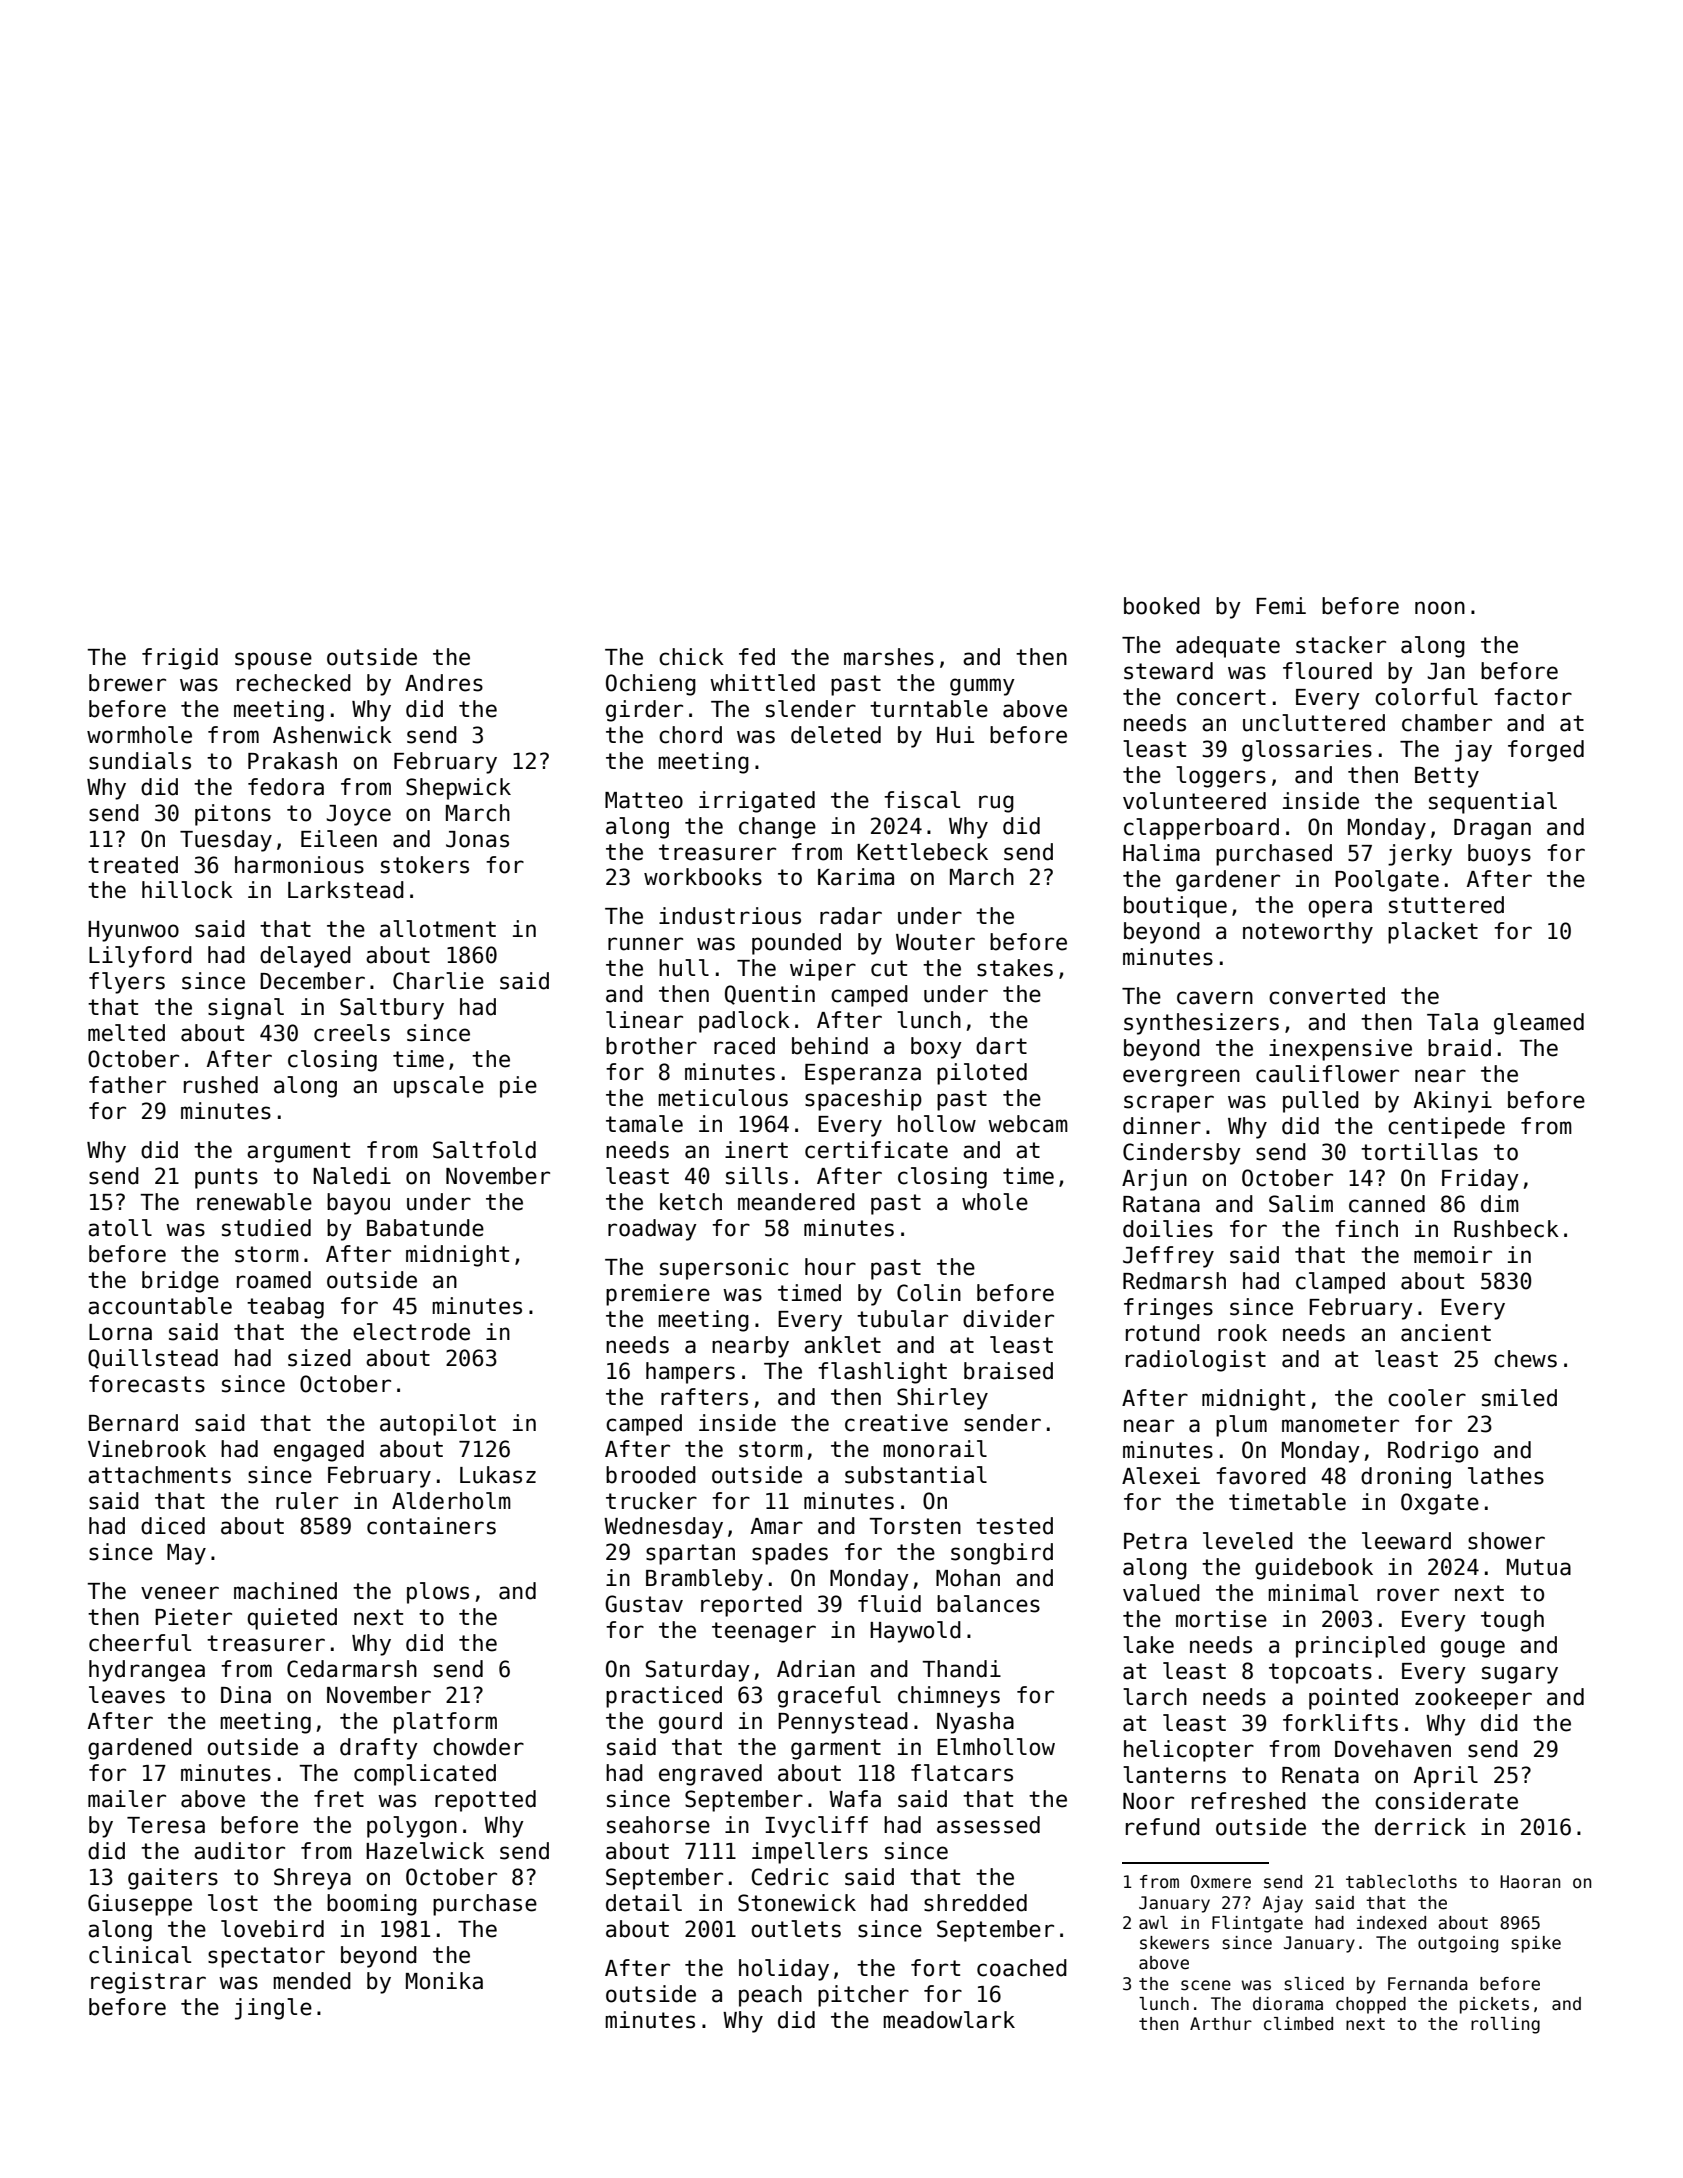 This page has width=1683, height=2178. What do you see at coordinates (1320, 1775) in the page?
I see `Renata` at bounding box center [1320, 1775].
